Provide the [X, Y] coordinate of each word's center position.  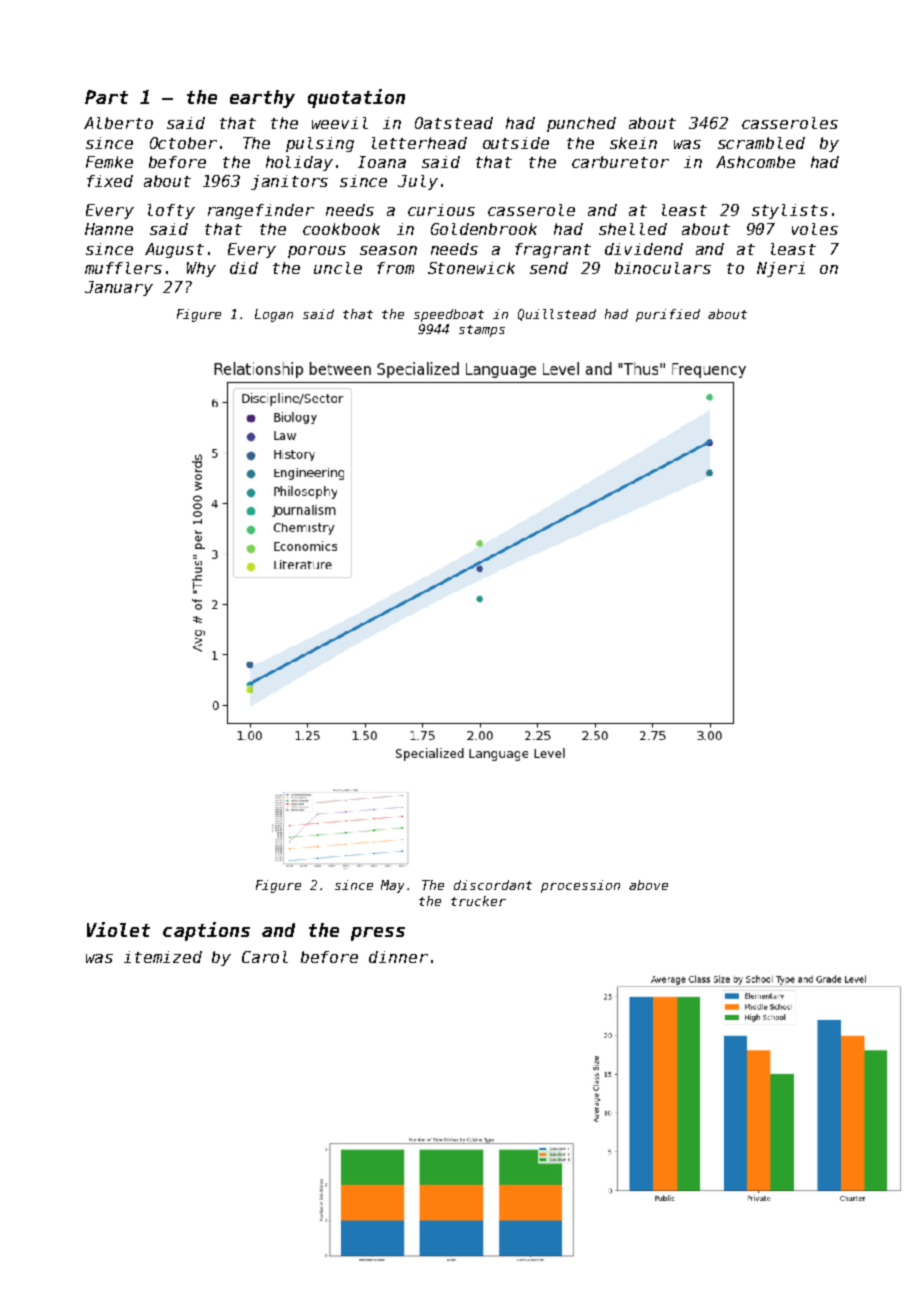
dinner [398, 957]
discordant [493, 885]
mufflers [123, 268]
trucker [478, 901]
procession [580, 886]
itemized [163, 957]
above [648, 885]
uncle [338, 268]
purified [668, 315]
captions [206, 931]
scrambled [761, 143]
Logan [274, 315]
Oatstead [454, 123]
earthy [262, 99]
